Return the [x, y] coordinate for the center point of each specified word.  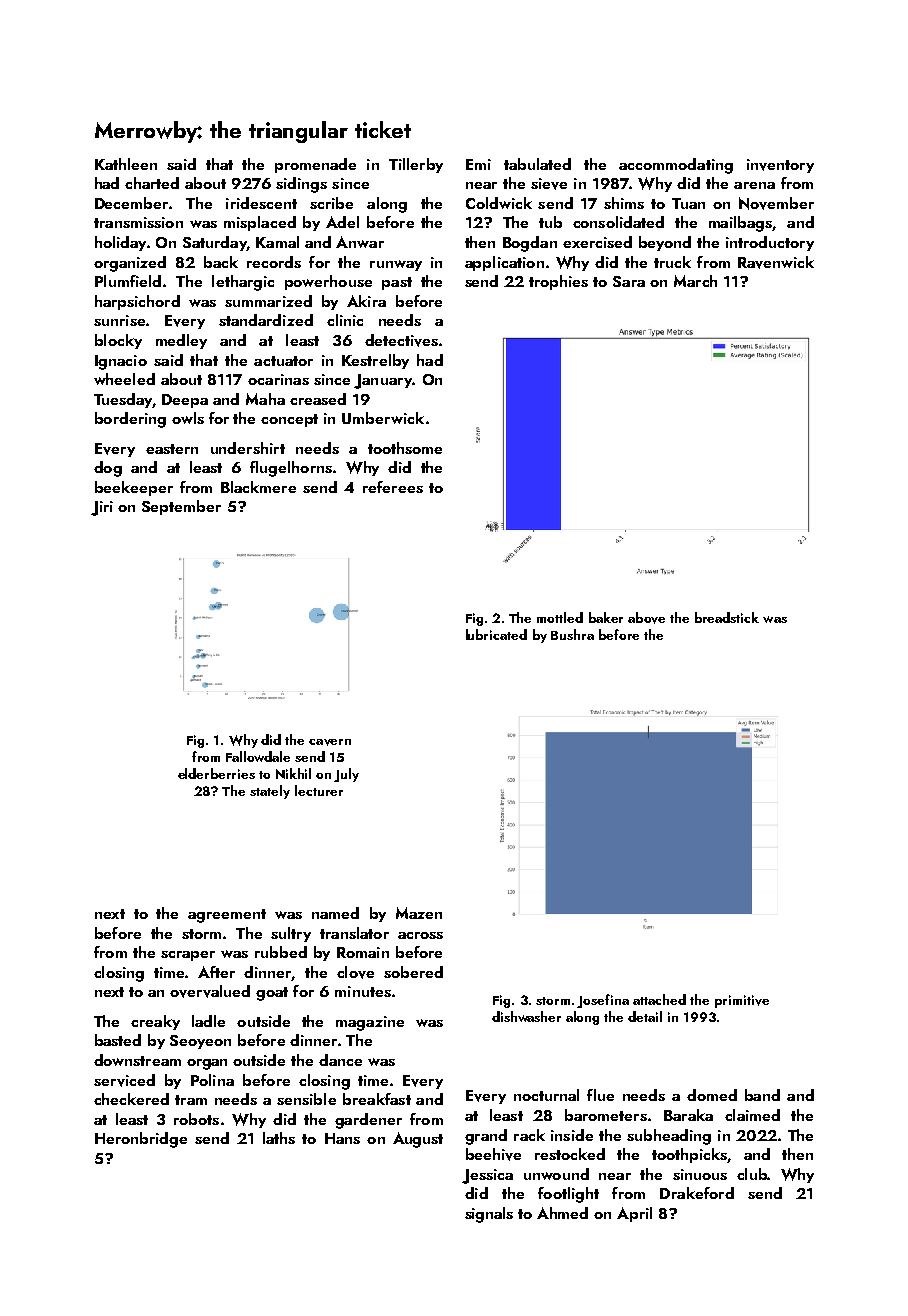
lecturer [319, 790]
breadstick [727, 617]
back [221, 262]
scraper [188, 956]
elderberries [216, 773]
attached [659, 999]
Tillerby [416, 165]
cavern [330, 742]
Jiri [102, 508]
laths [279, 1138]
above [646, 618]
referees [393, 487]
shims [624, 203]
